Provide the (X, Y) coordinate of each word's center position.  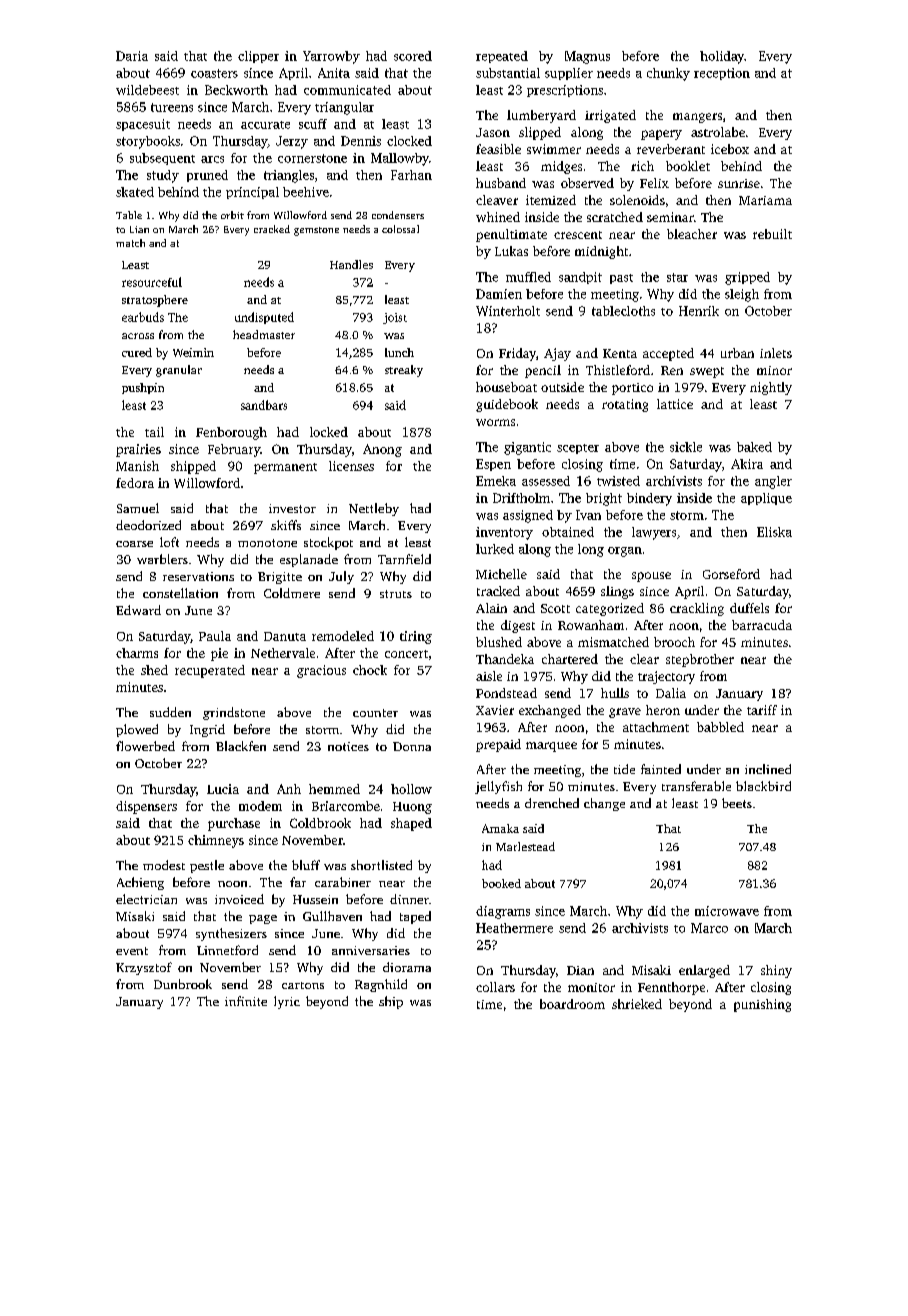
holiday (722, 57)
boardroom (572, 1004)
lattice (675, 404)
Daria (132, 56)
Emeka (496, 481)
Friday (517, 354)
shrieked (637, 1004)
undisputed (264, 318)
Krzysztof (144, 968)
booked (501, 883)
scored (413, 56)
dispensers (146, 807)
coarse (134, 544)
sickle (686, 447)
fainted (661, 769)
